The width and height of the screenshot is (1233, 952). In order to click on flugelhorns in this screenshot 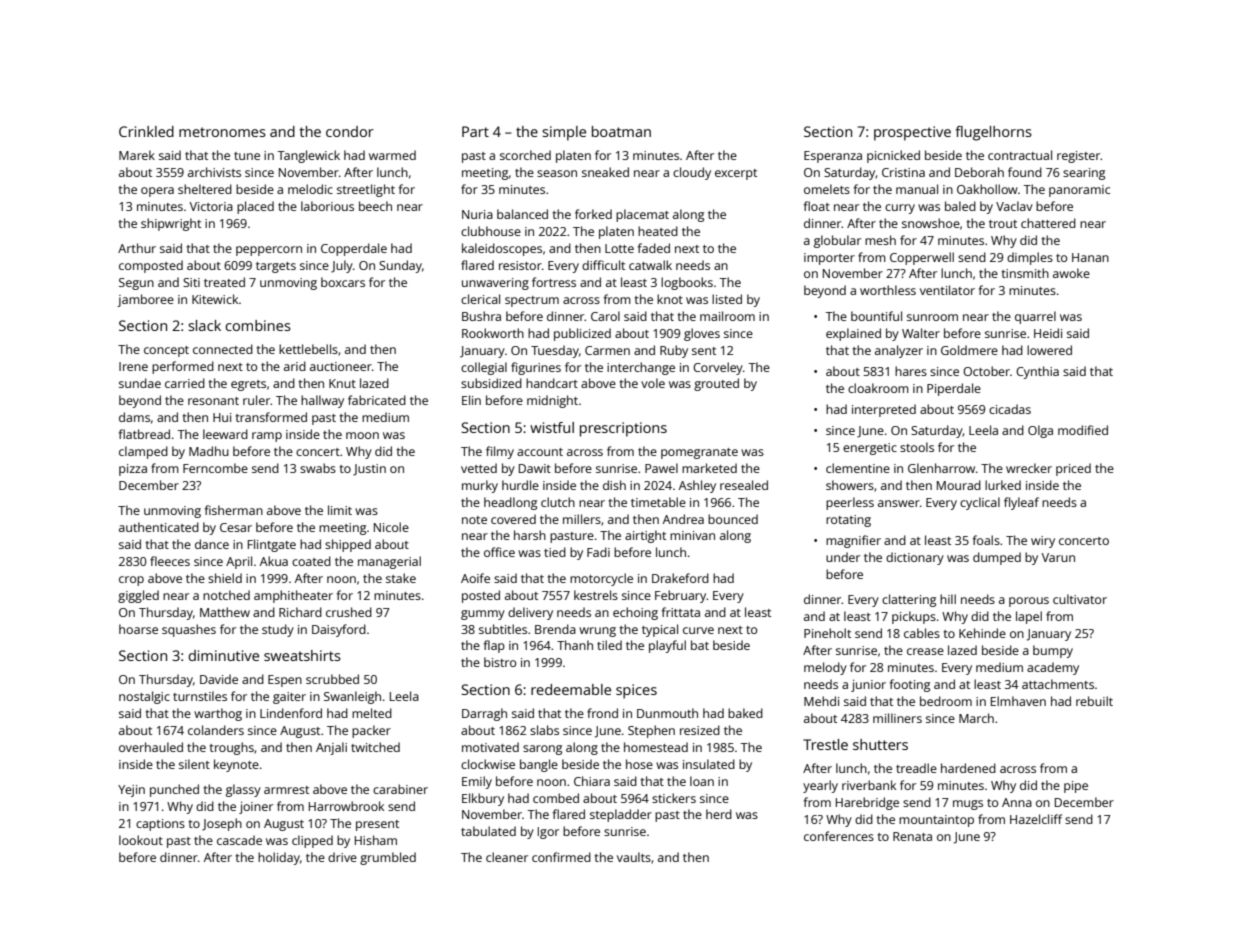, I will do `click(994, 133)`.
